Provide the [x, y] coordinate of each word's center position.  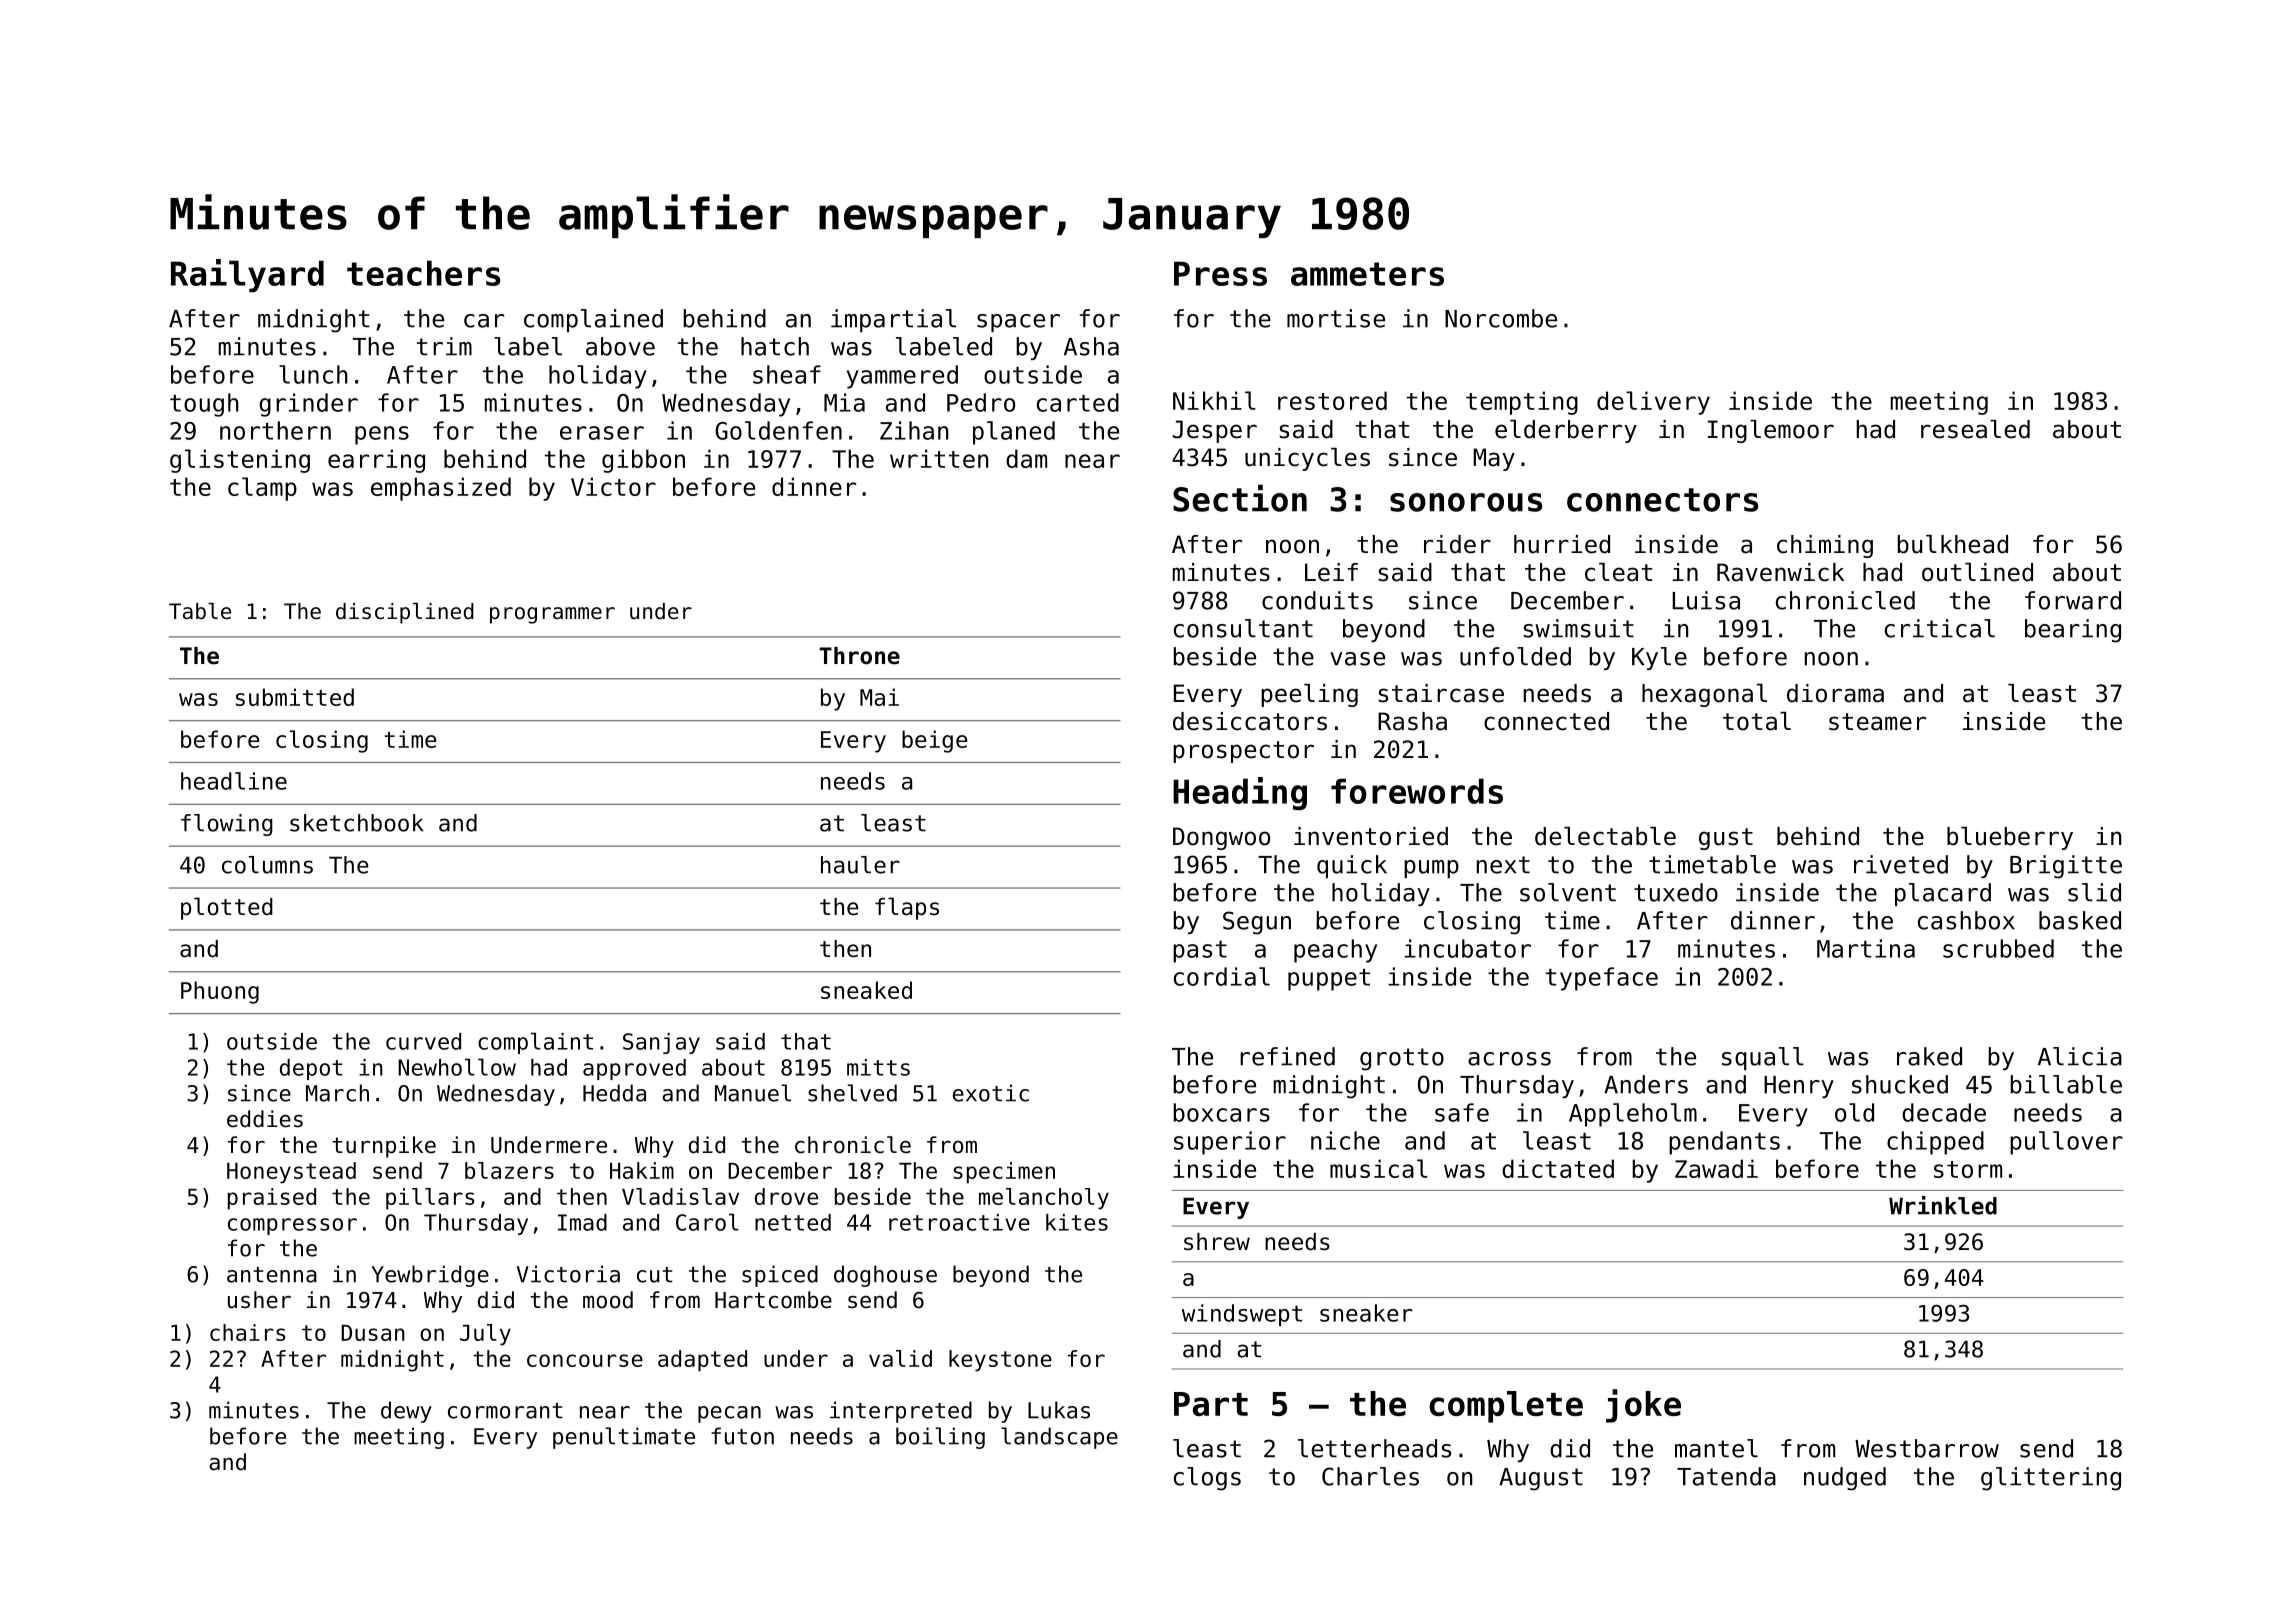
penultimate [624, 1438]
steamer [1877, 722]
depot [311, 1069]
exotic [991, 1093]
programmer [552, 615]
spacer [1018, 323]
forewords [1417, 791]
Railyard [247, 276]
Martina [1866, 948]
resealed [1975, 429]
